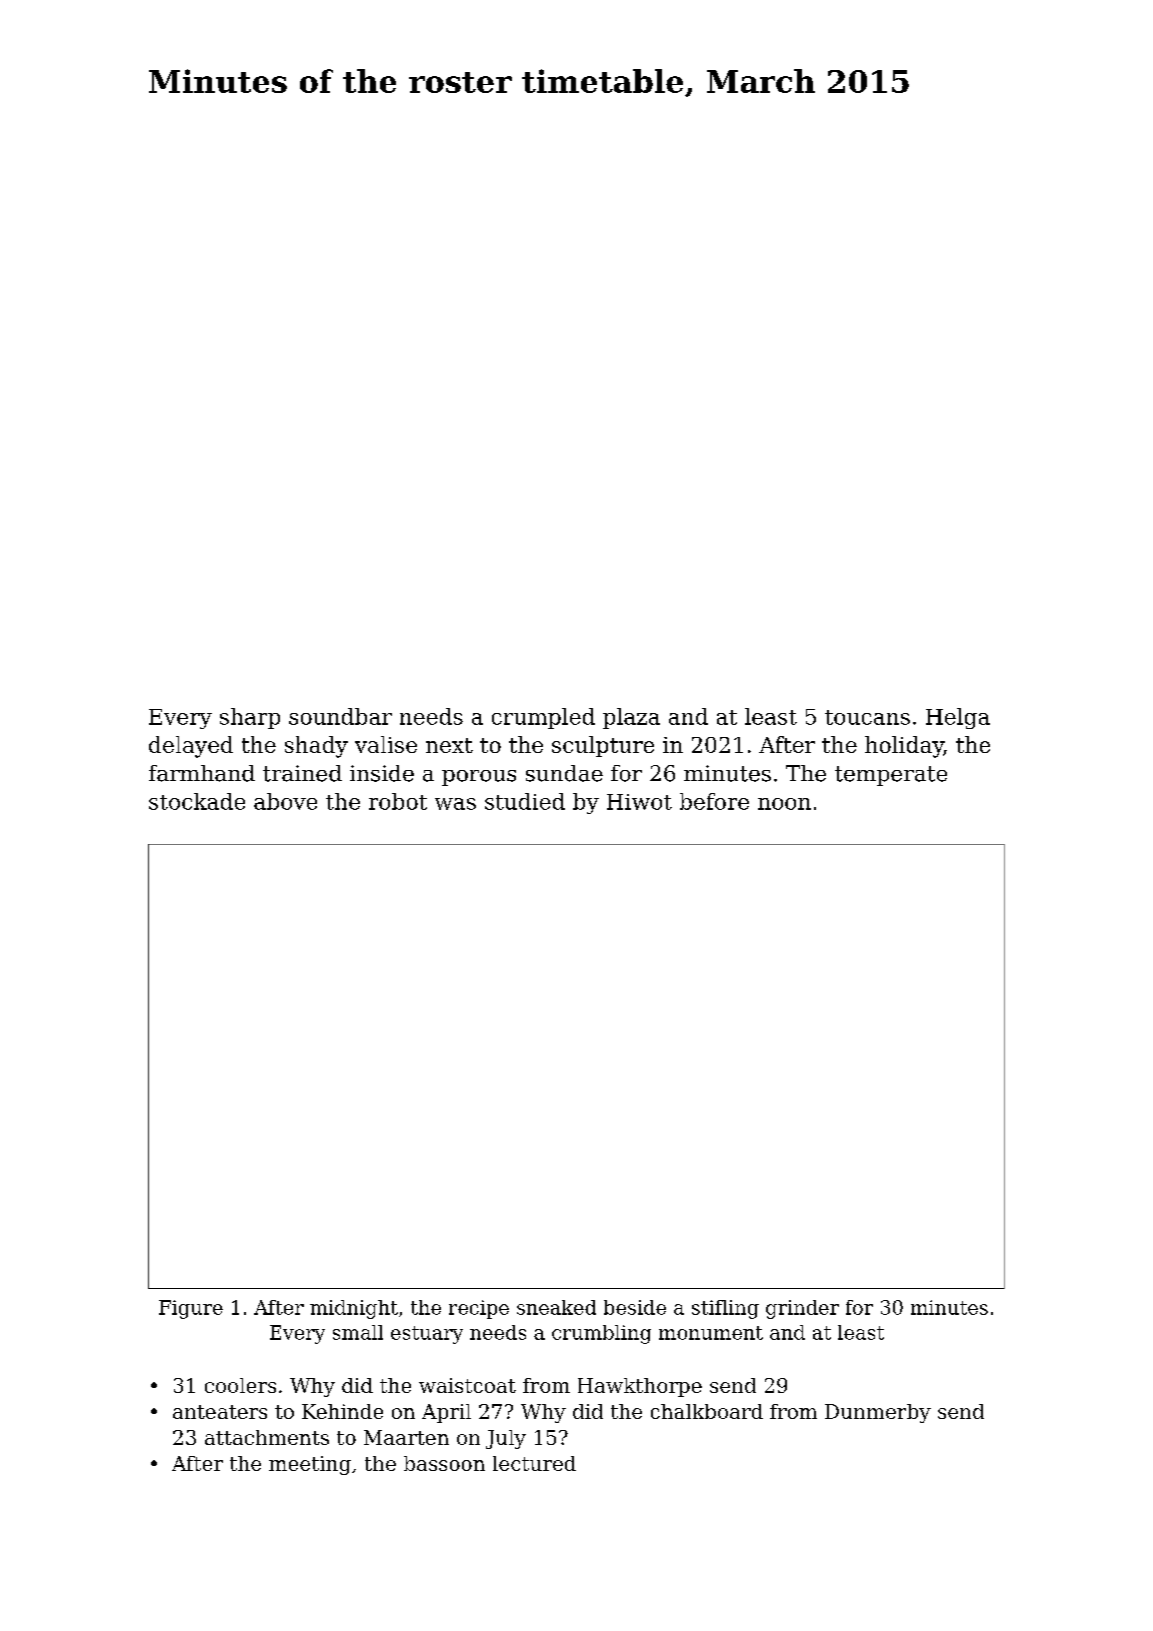 This screenshot has height=1631, width=1153. What do you see at coordinates (398, 801) in the screenshot?
I see `robot` at bounding box center [398, 801].
